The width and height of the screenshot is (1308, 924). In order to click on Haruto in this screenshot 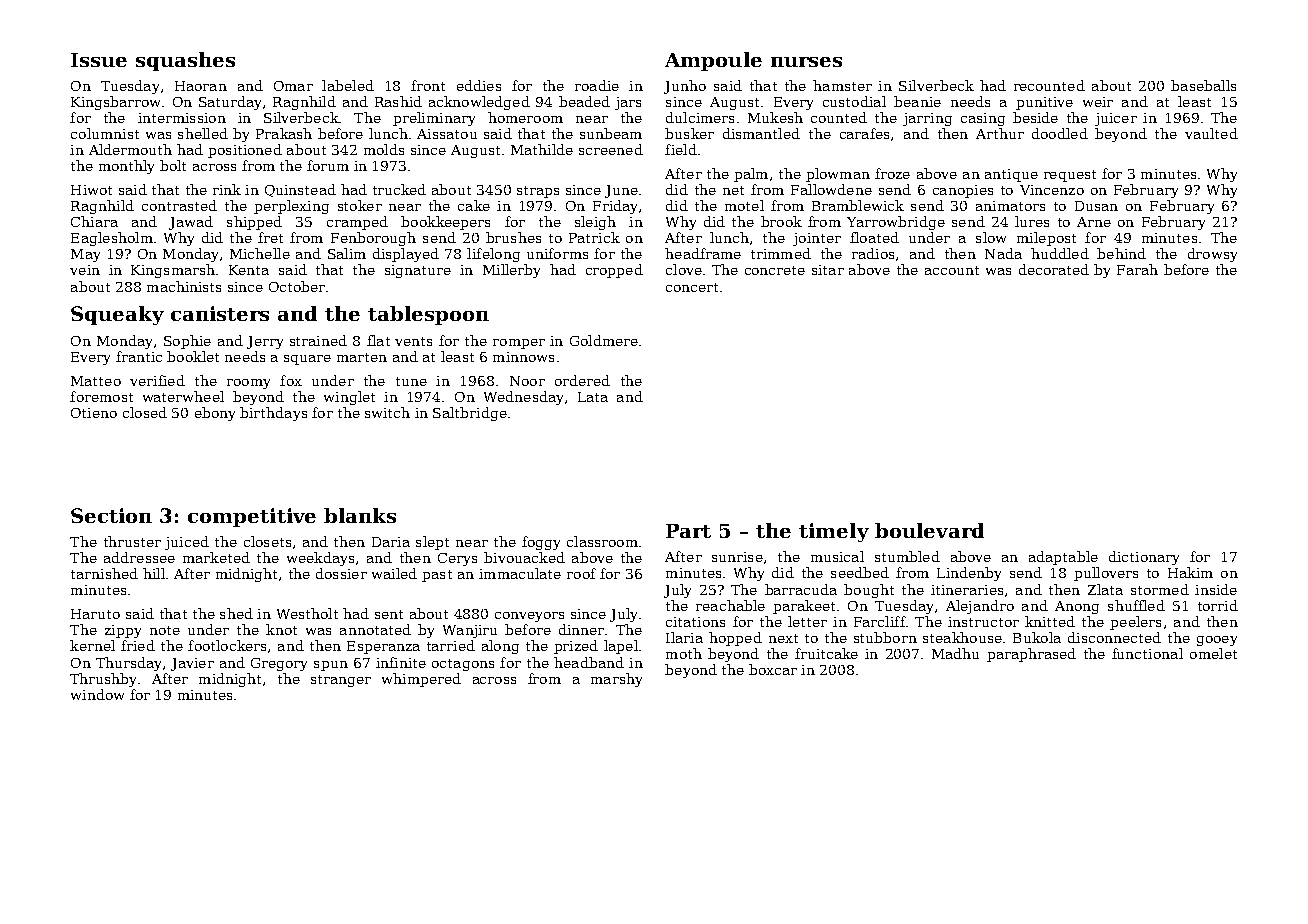, I will do `click(95, 614)`.
